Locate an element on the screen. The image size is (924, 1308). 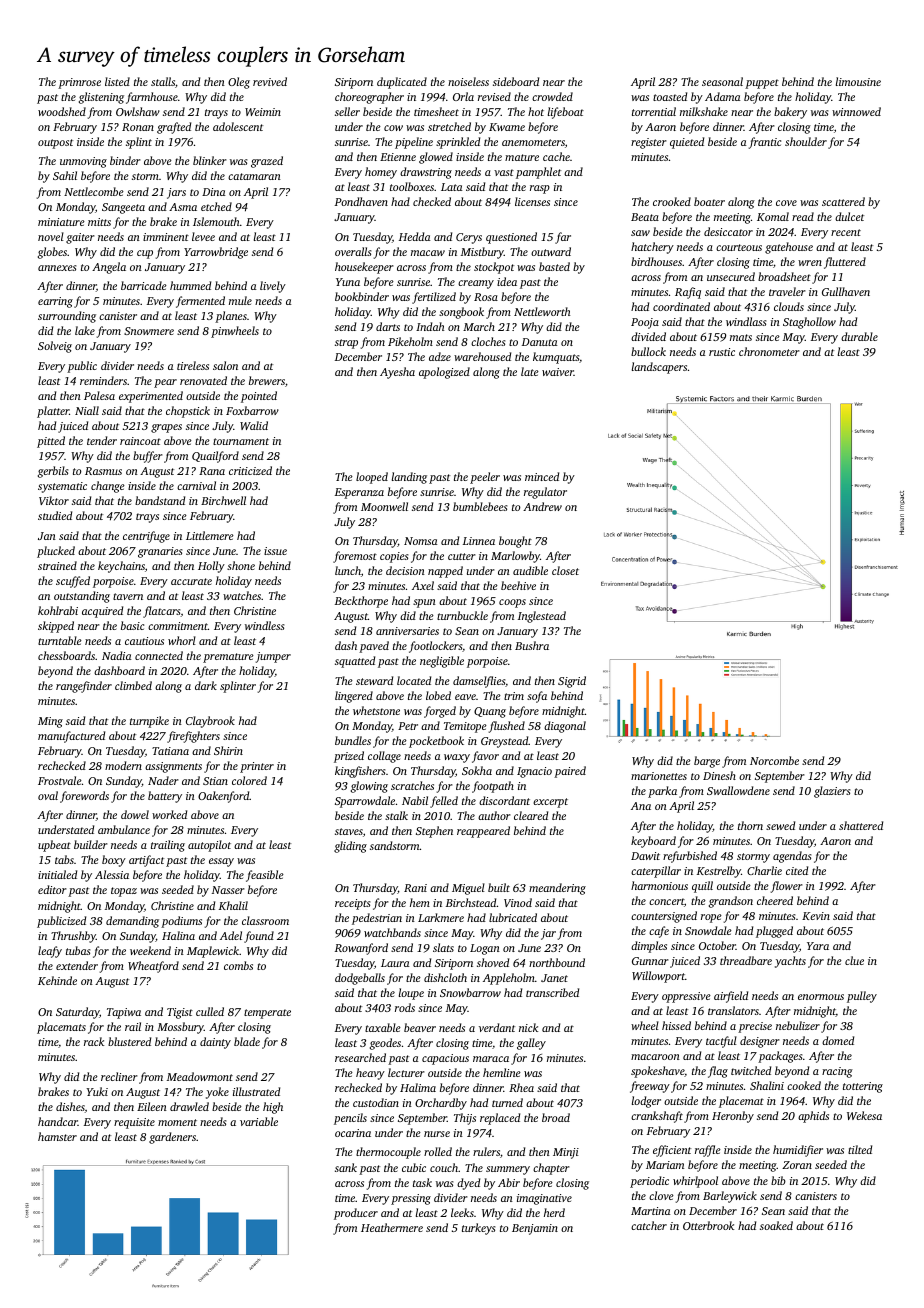
chessboards is located at coordinates (66, 655).
